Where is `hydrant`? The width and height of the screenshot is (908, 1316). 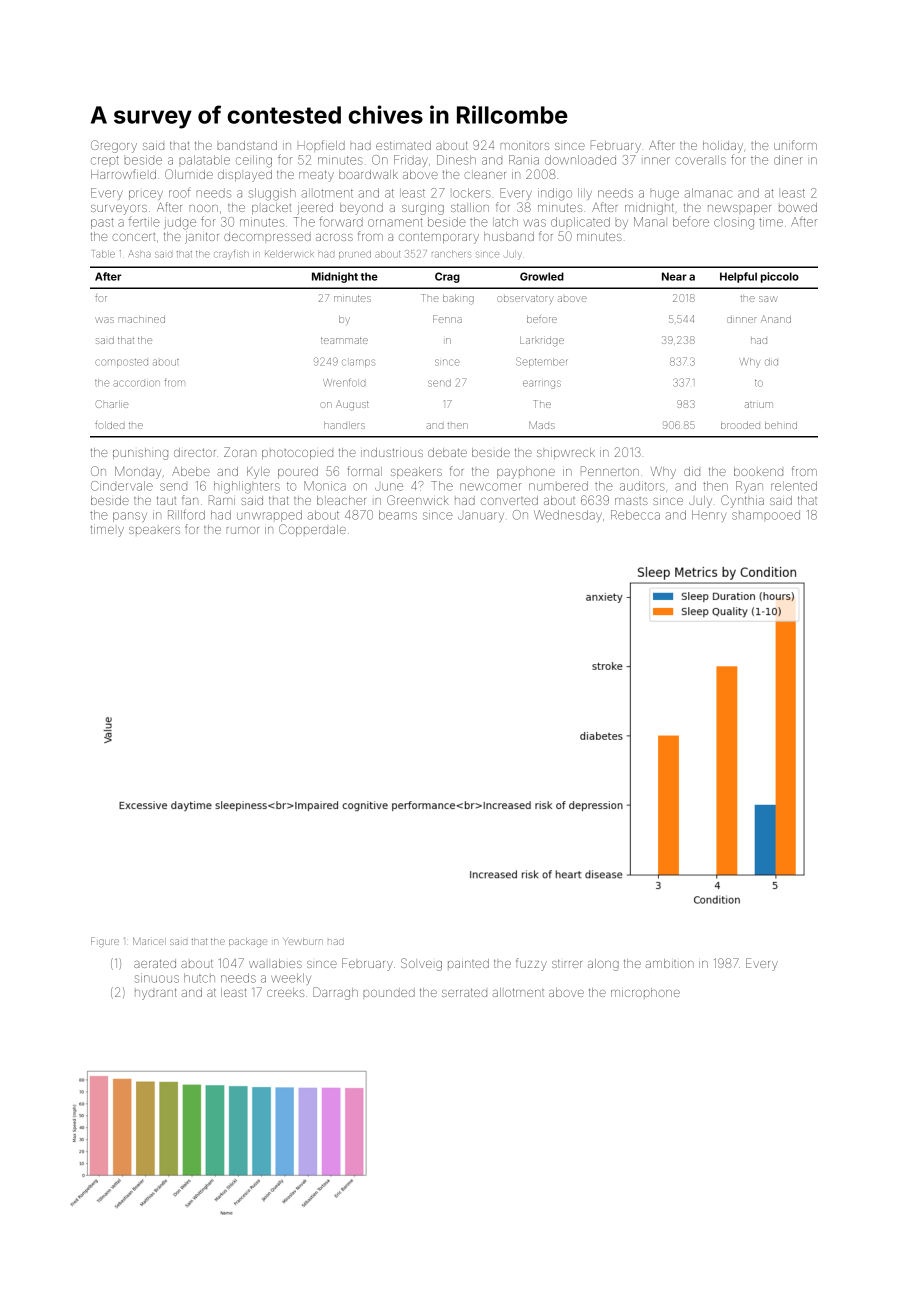
hydrant is located at coordinates (156, 994).
